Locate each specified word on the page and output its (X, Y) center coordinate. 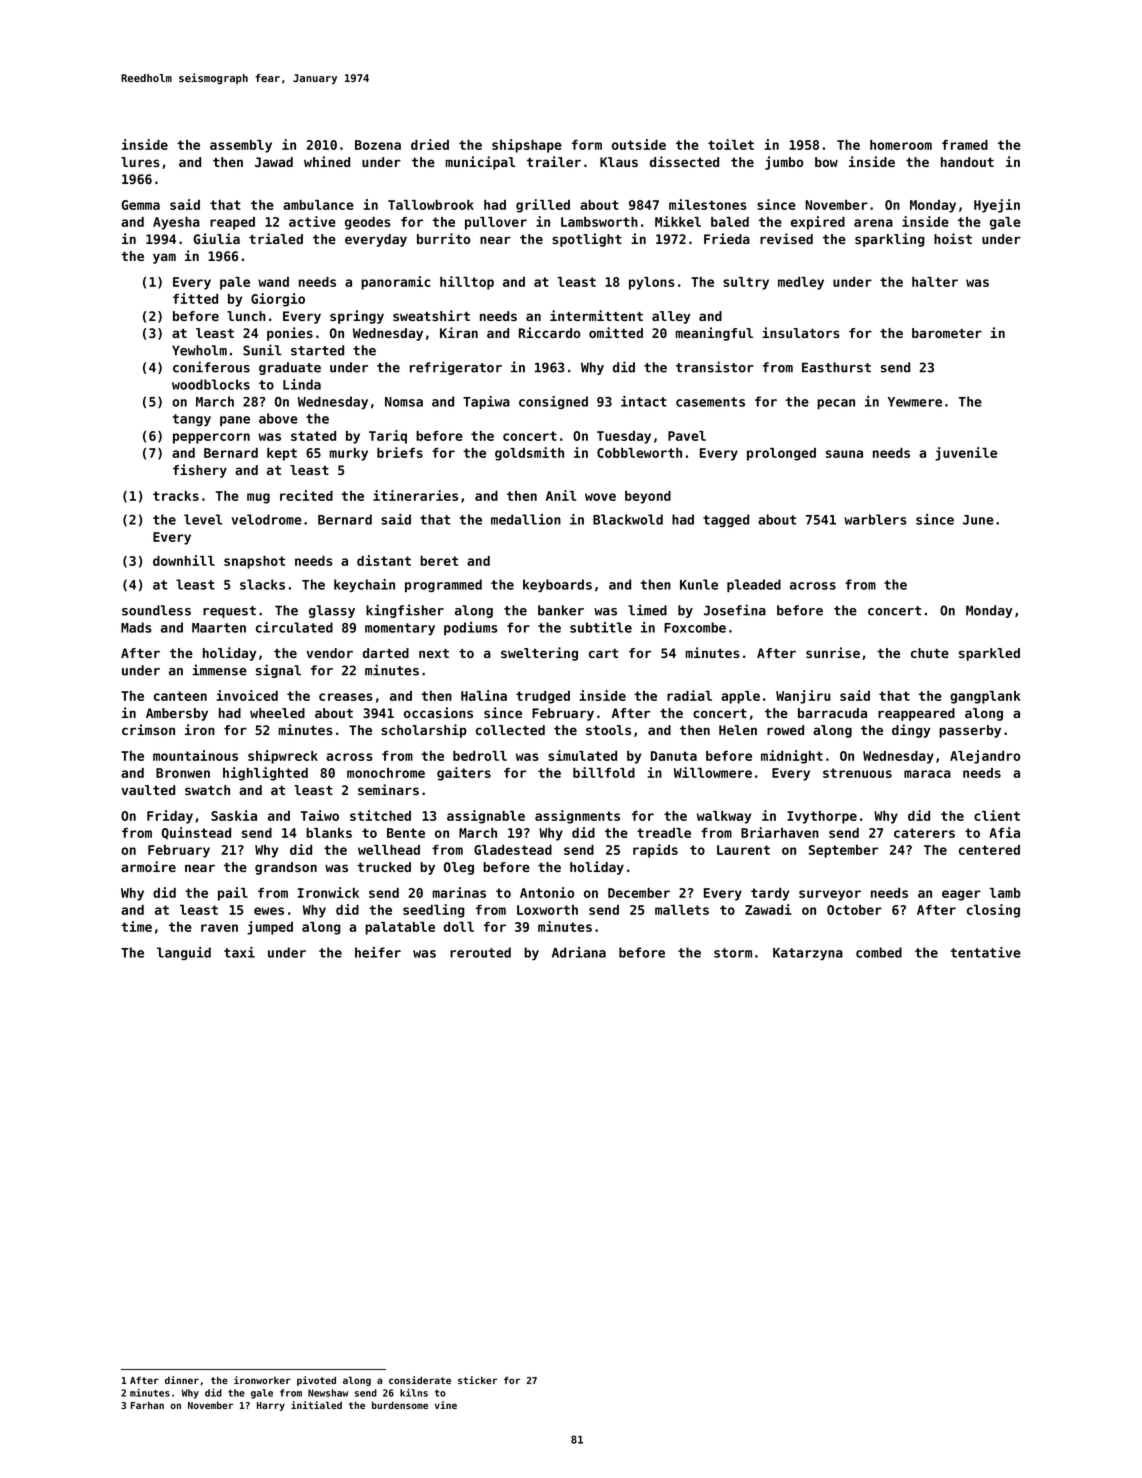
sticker (477, 1380)
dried (430, 144)
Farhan (147, 1405)
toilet (731, 144)
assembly (241, 146)
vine (446, 1405)
